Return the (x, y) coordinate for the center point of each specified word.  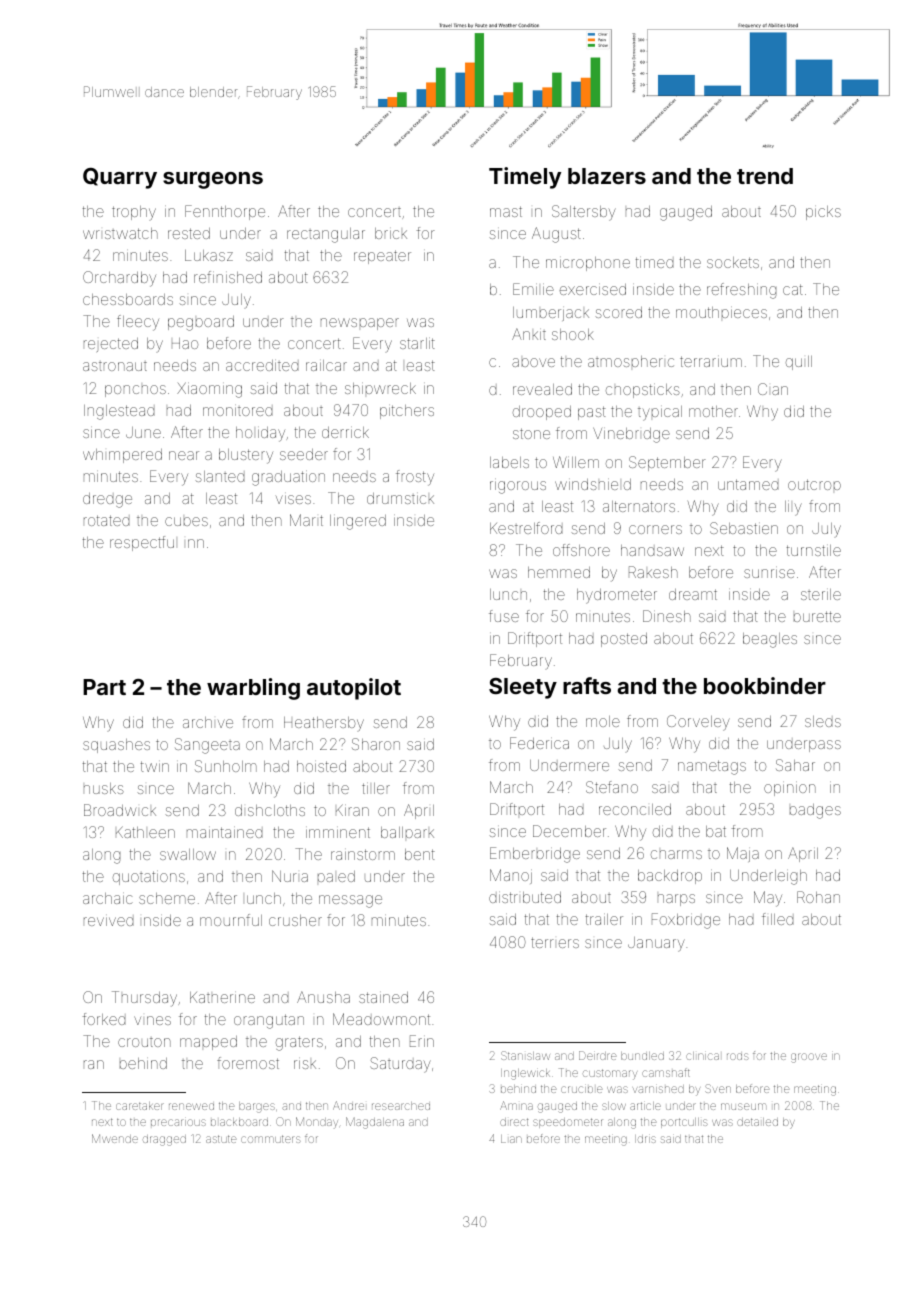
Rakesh (653, 572)
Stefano (612, 787)
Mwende (115, 1138)
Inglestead (119, 412)
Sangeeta (207, 746)
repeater (382, 257)
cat (793, 289)
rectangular (326, 235)
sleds (823, 721)
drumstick (400, 498)
